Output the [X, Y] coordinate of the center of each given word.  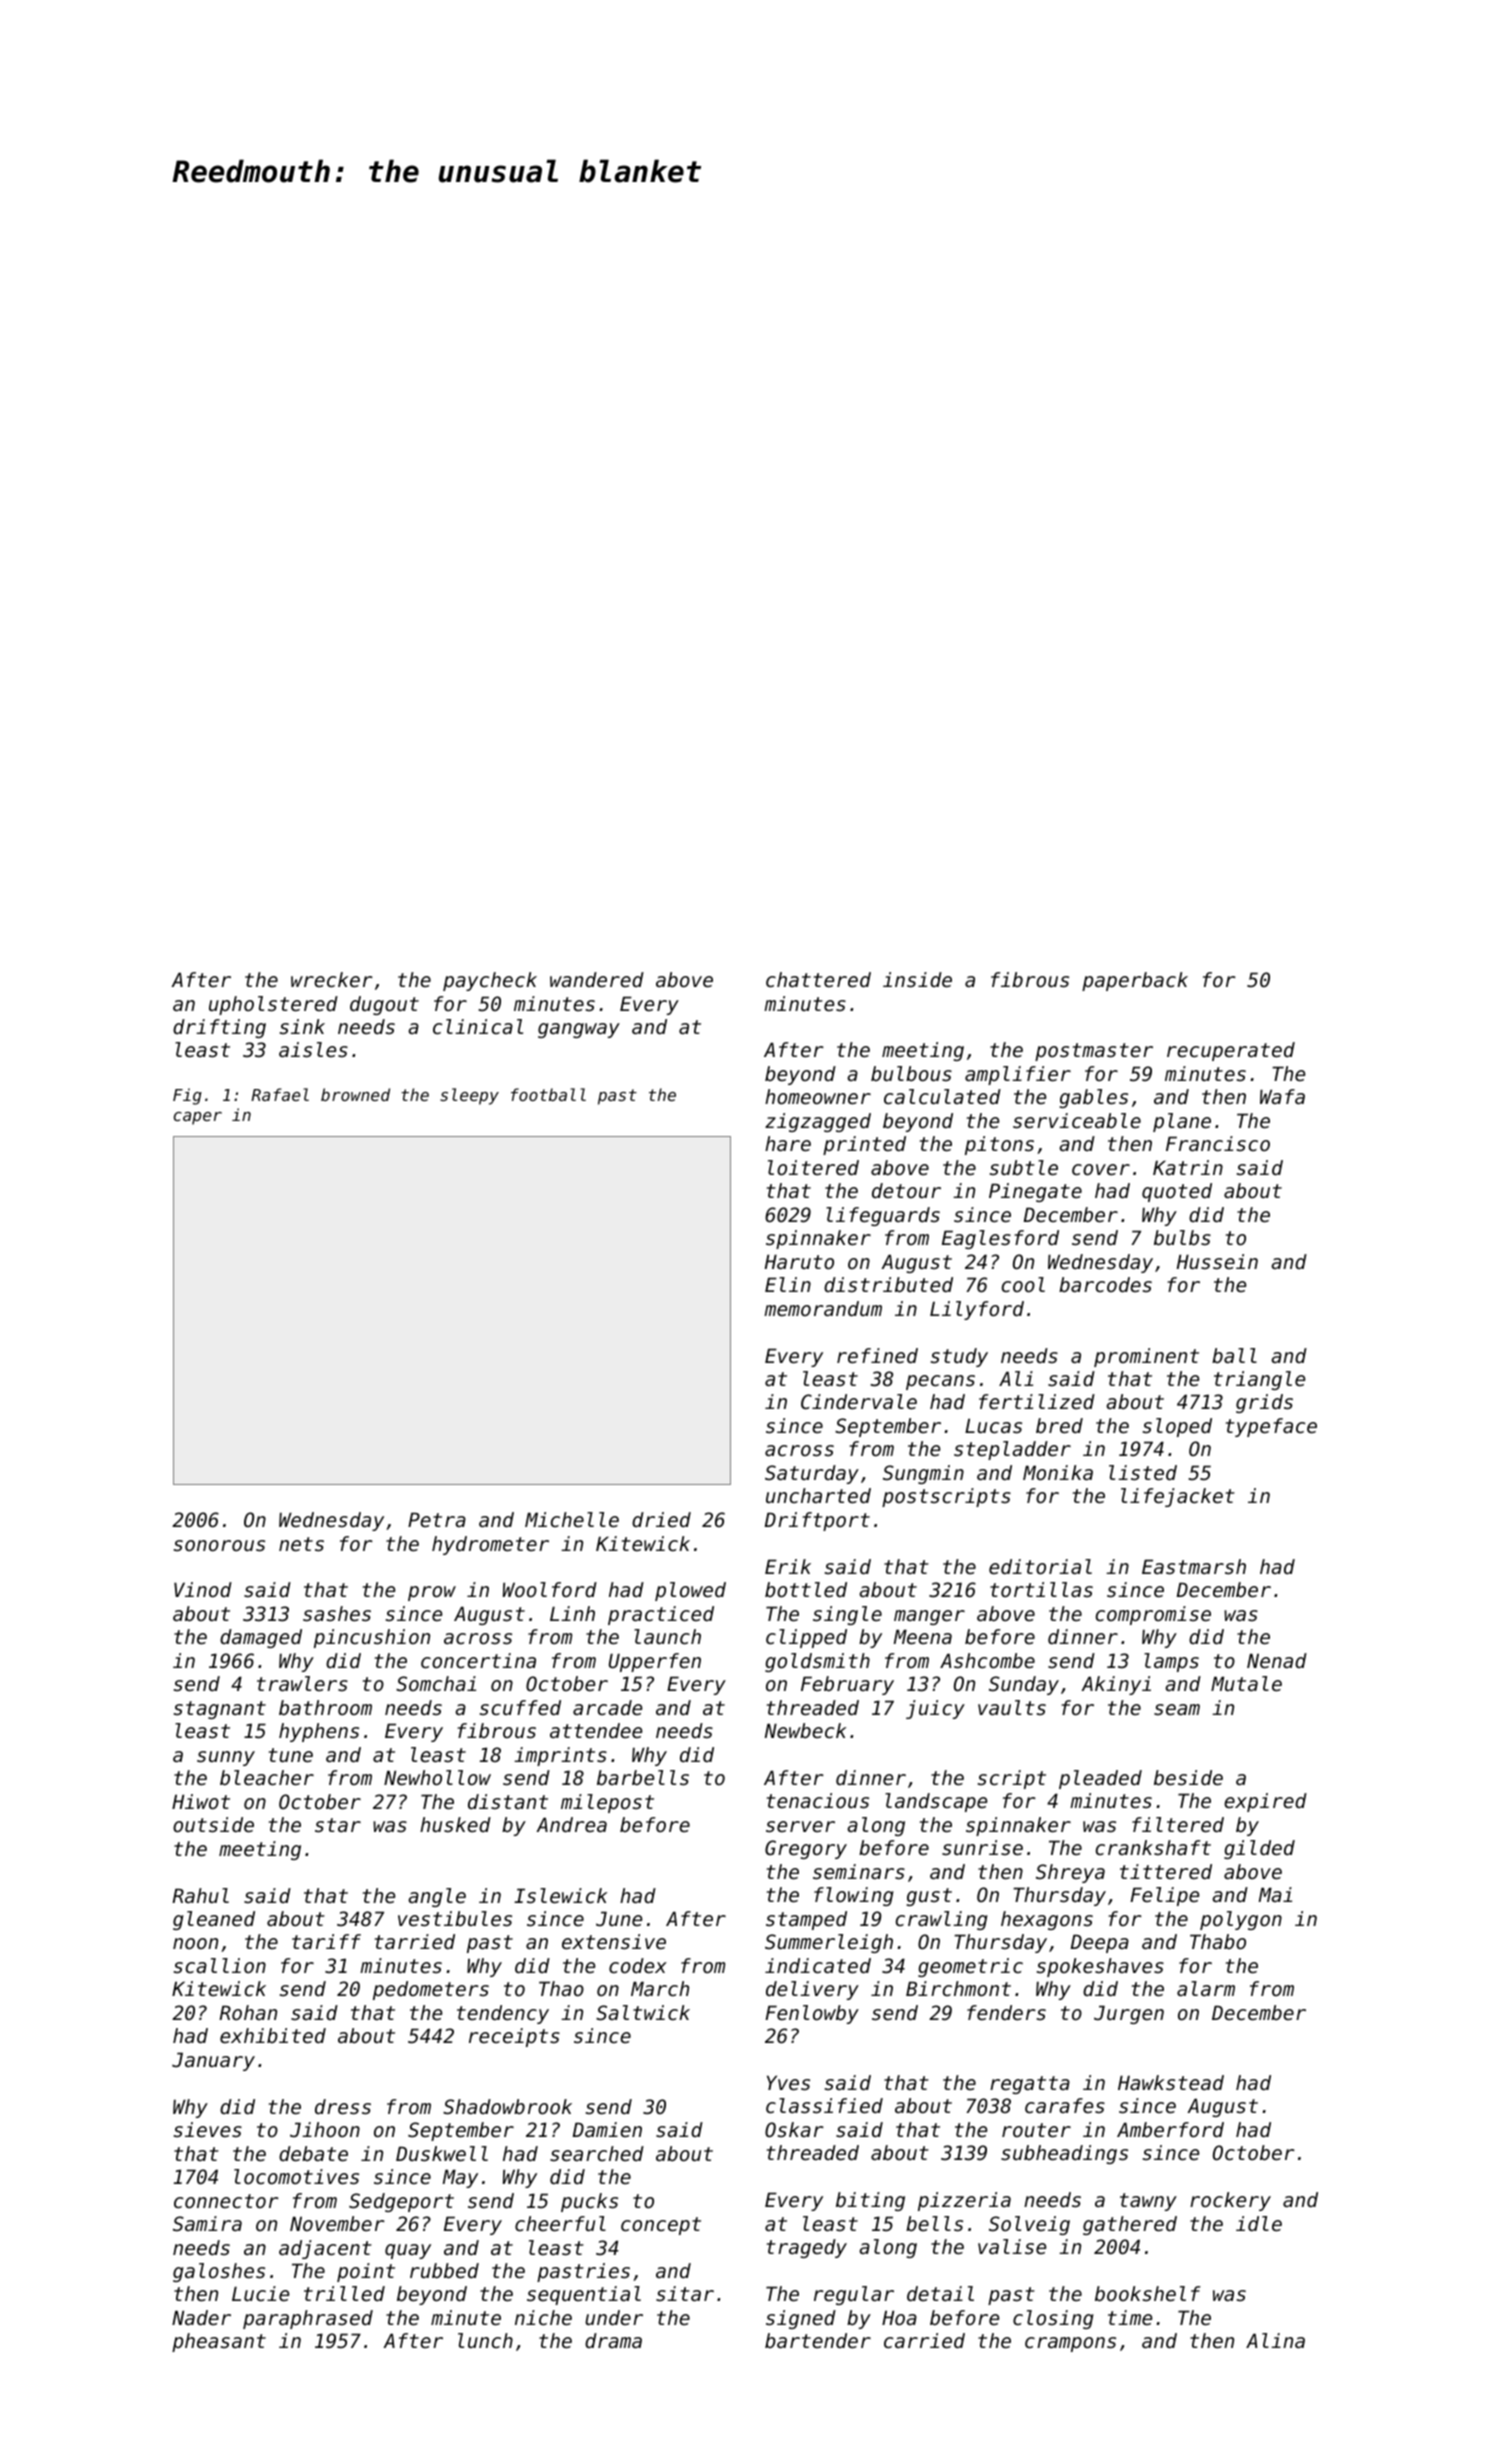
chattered [818, 980]
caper [198, 1118]
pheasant [219, 2342]
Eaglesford [1000, 1239]
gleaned [214, 1920]
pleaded [1100, 1779]
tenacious [818, 1801]
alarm [1206, 1988]
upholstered [273, 1005]
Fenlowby [812, 2014]
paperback [1135, 981]
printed [864, 1145]
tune [291, 1755]
